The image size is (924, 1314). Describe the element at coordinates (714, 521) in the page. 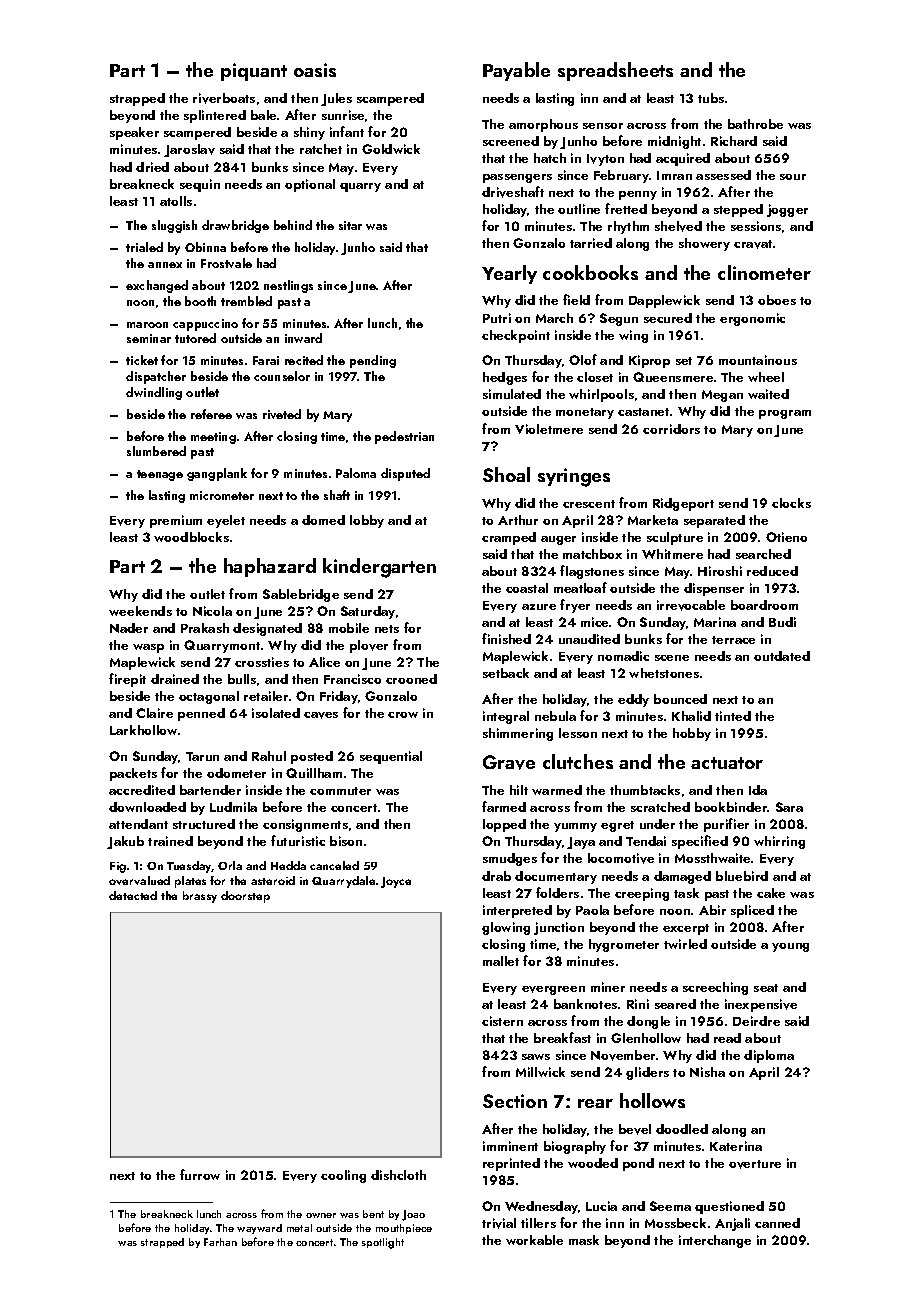

I see `separated` at that location.
